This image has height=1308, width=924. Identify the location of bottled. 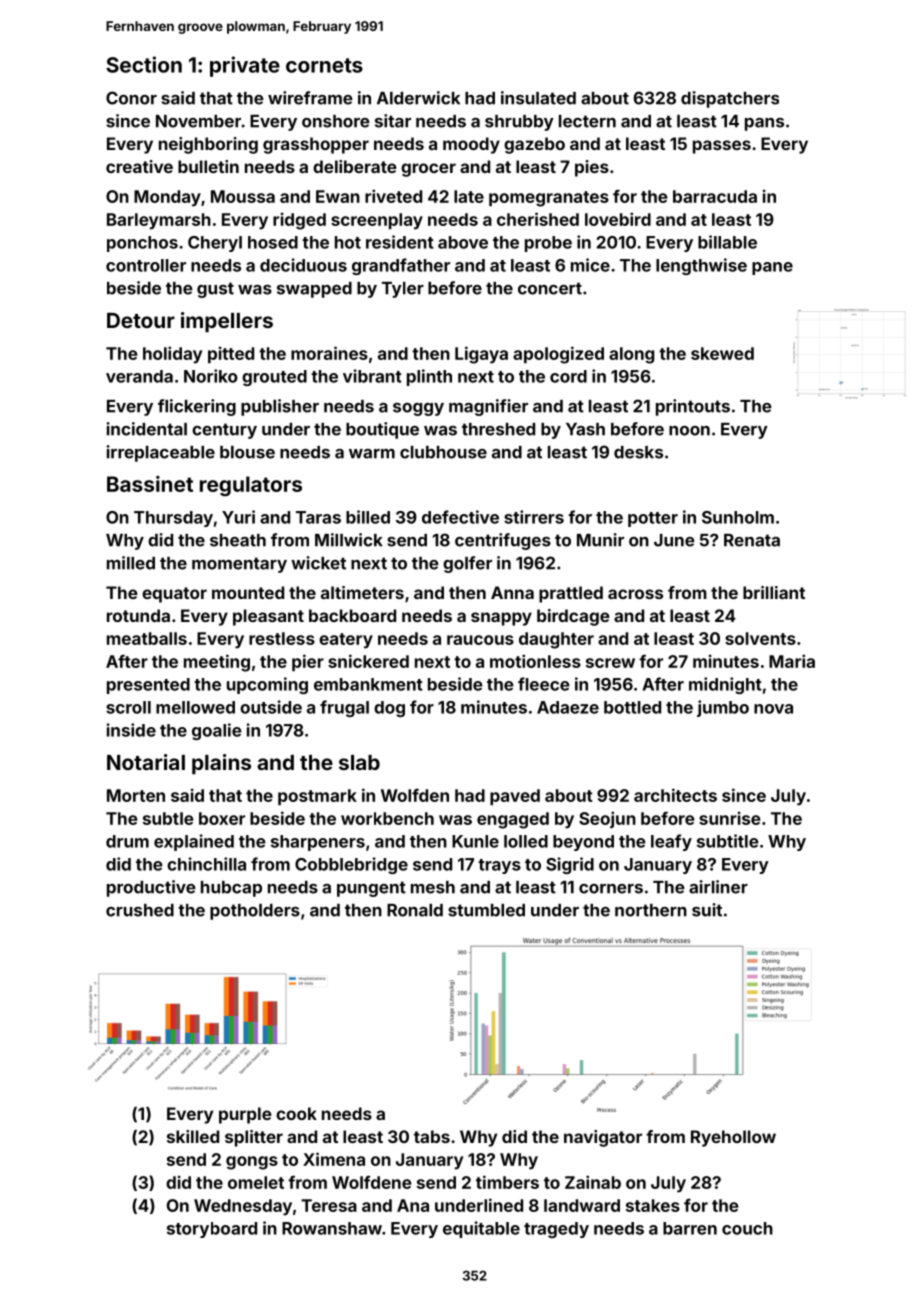
(632, 707).
